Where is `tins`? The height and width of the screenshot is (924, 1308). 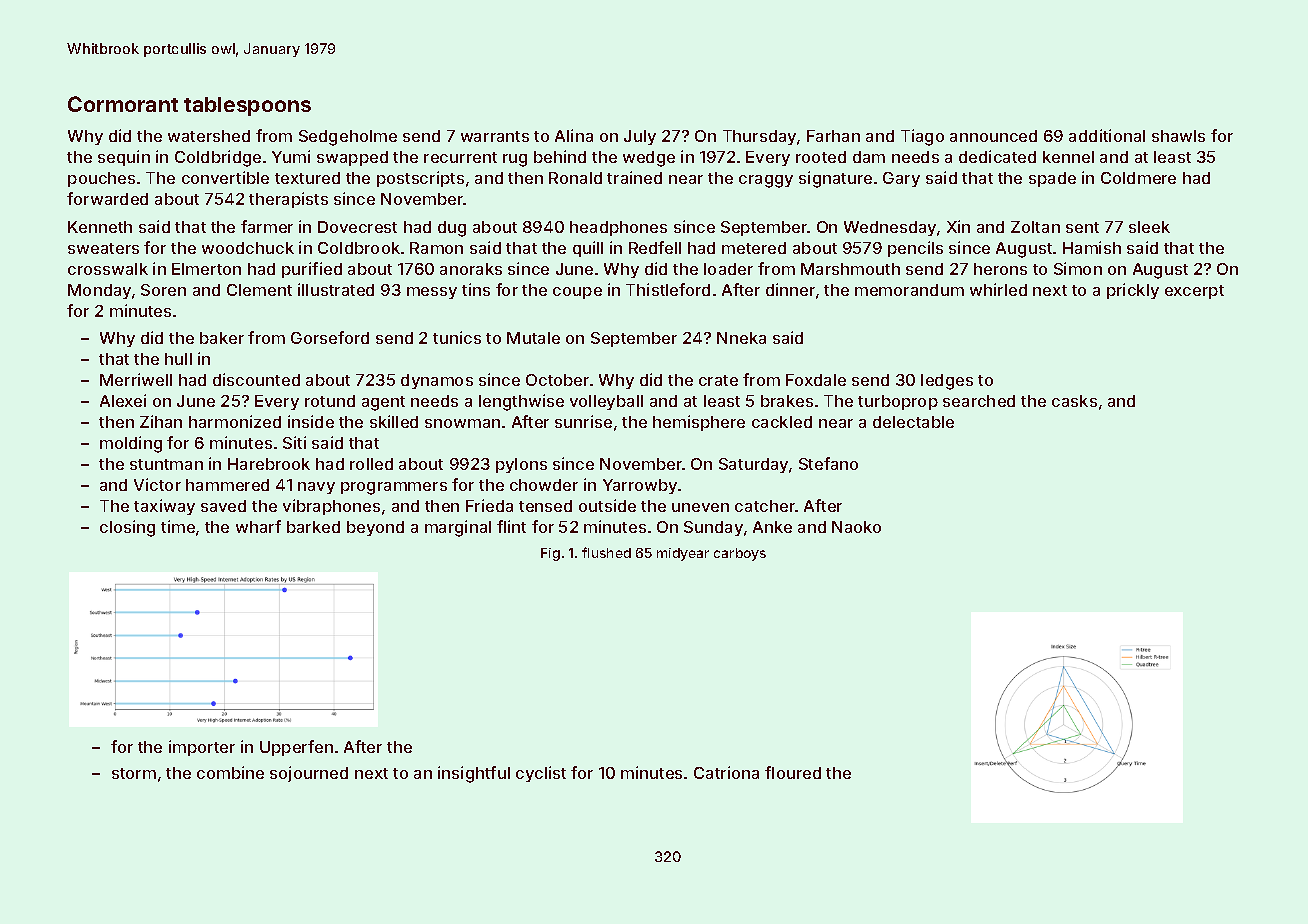
tins is located at coordinates (476, 289).
